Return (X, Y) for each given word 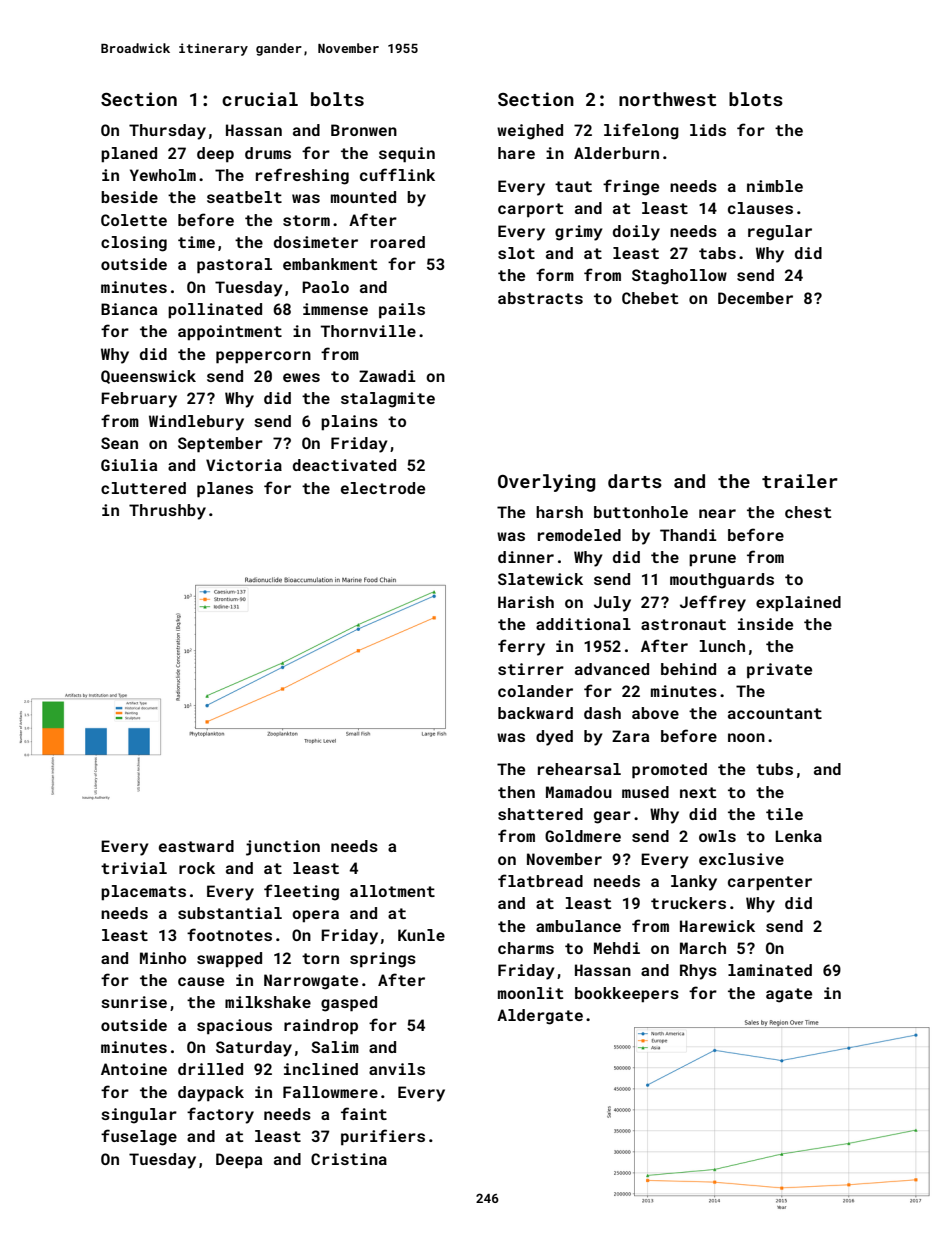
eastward (196, 846)
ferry (521, 647)
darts (635, 481)
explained (798, 603)
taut (573, 186)
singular (139, 1116)
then (516, 792)
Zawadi (387, 376)
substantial (230, 913)
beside (129, 197)
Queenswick (148, 377)
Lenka (798, 836)
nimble (775, 186)
